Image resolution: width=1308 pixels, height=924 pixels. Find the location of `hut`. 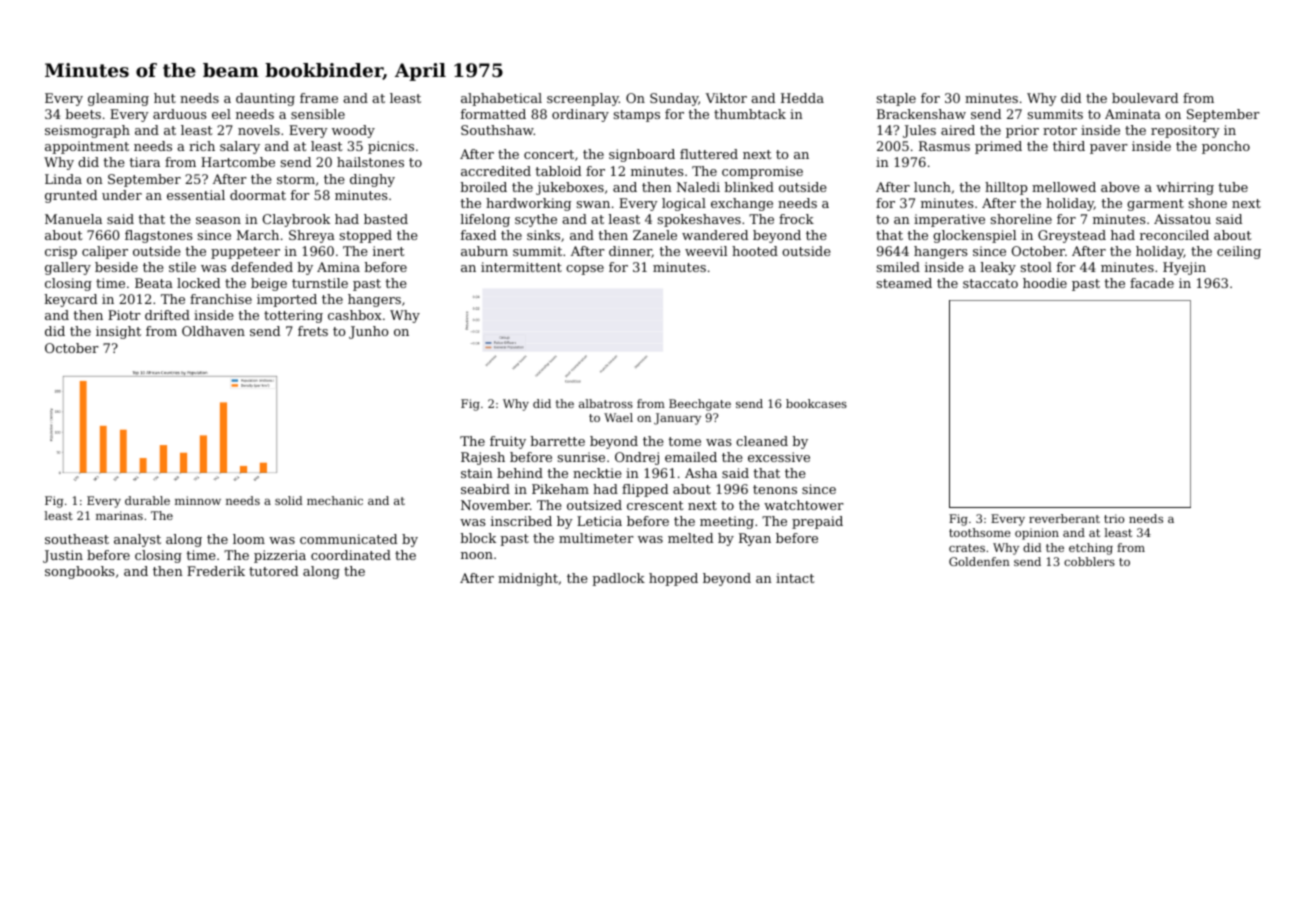

hut is located at coordinates (165, 98).
